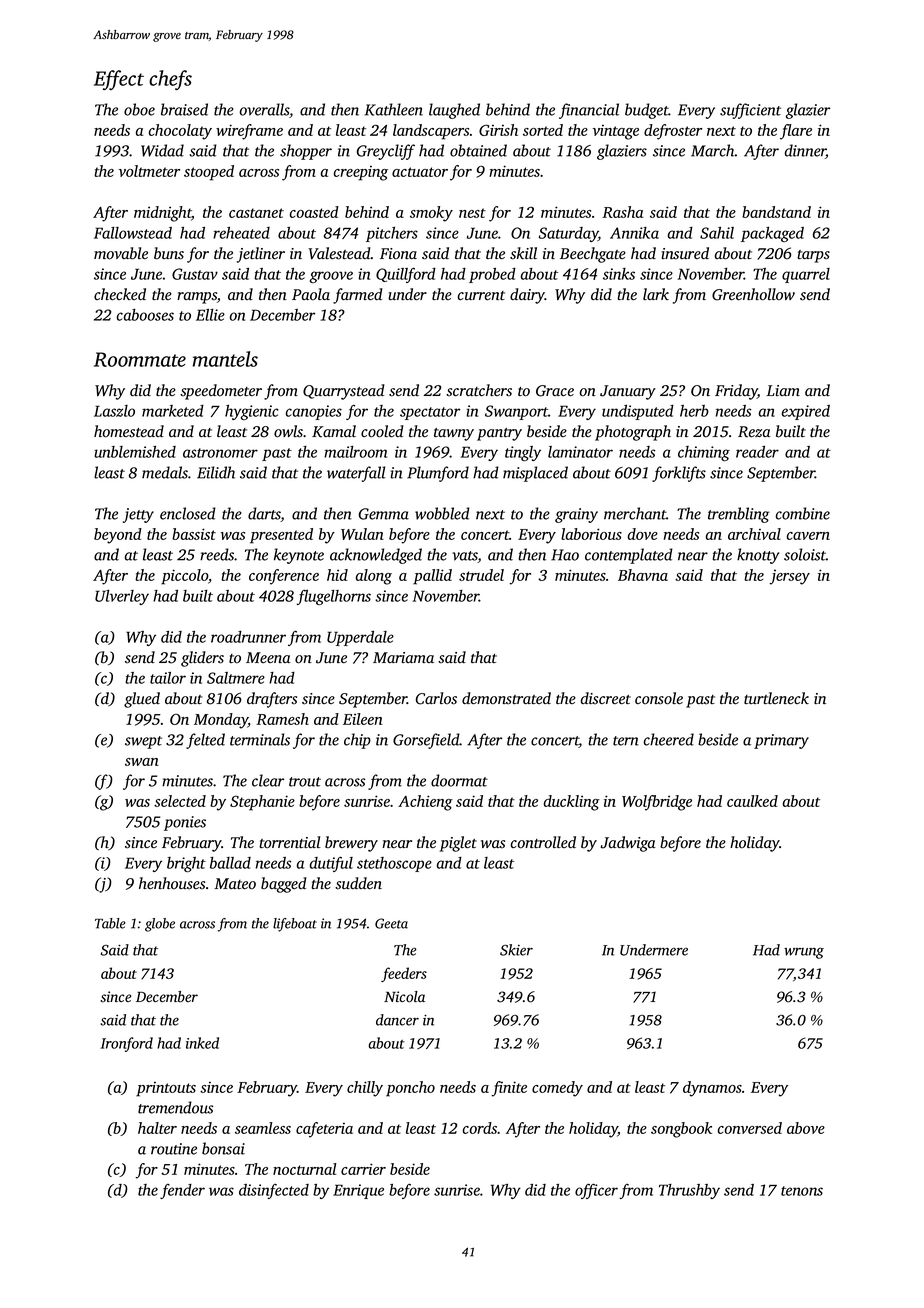 The width and height of the document is (924, 1308). Describe the element at coordinates (168, 678) in the document. I see `tailor` at that location.
